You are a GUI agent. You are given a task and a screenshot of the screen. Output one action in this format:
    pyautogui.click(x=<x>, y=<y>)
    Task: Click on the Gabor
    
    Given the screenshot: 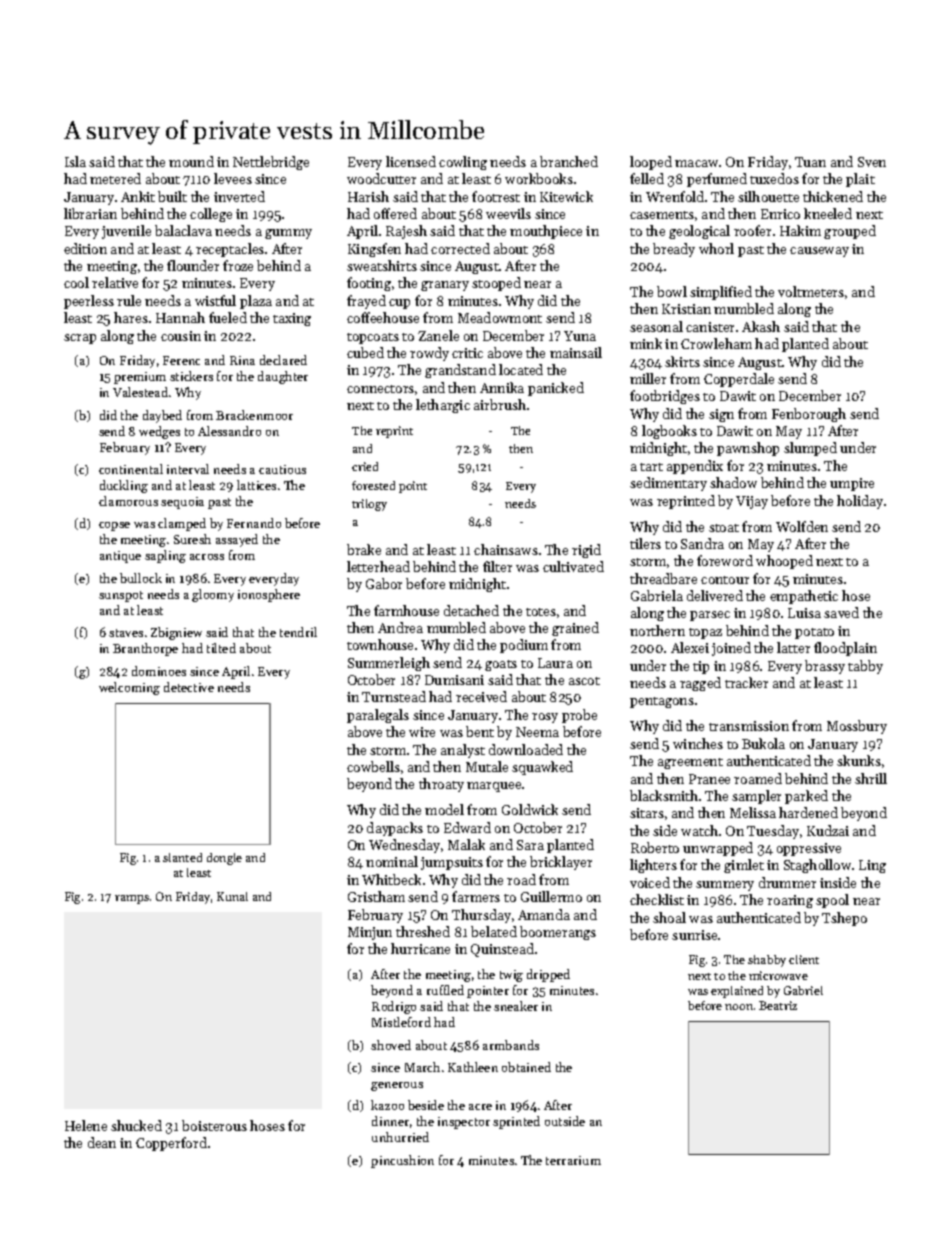 What is the action you would take?
    pyautogui.click(x=384, y=583)
